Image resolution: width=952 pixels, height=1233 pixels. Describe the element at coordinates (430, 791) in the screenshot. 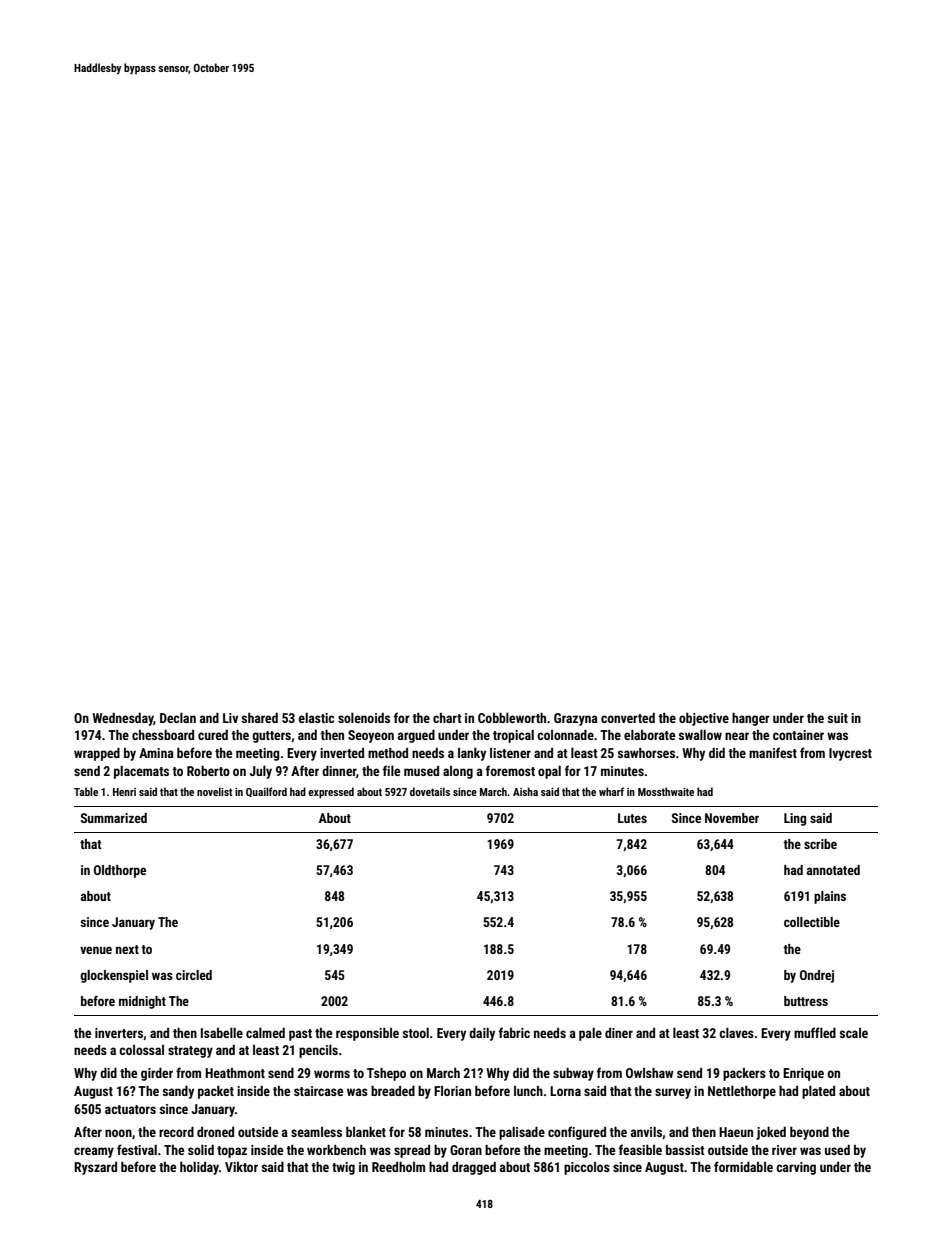

I see `dovetails` at that location.
